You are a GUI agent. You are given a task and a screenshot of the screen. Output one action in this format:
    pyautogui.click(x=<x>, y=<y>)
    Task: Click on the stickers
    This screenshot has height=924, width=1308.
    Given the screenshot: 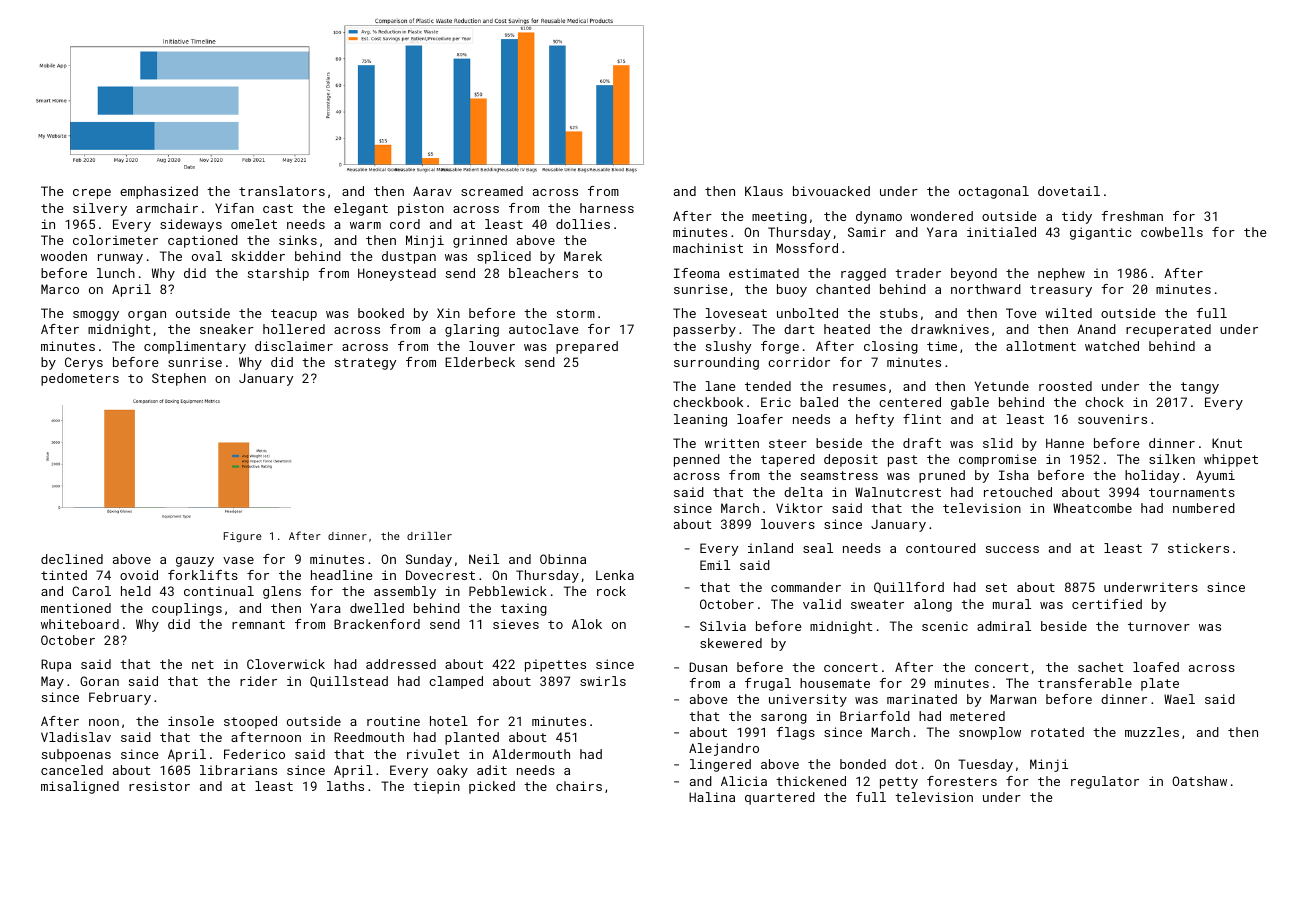 What is the action you would take?
    pyautogui.click(x=1198, y=548)
